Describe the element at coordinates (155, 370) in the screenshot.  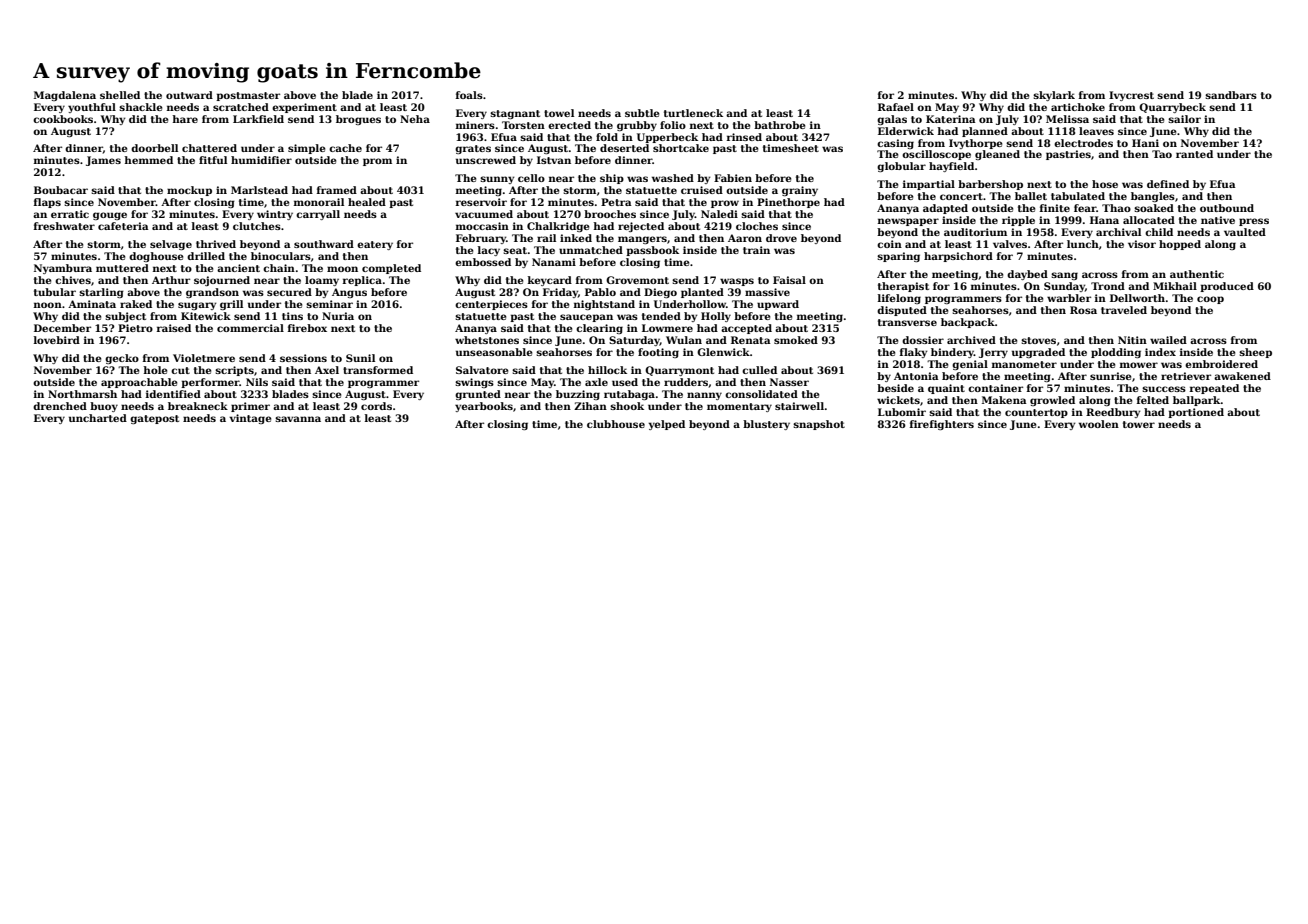
I see `hole` at that location.
